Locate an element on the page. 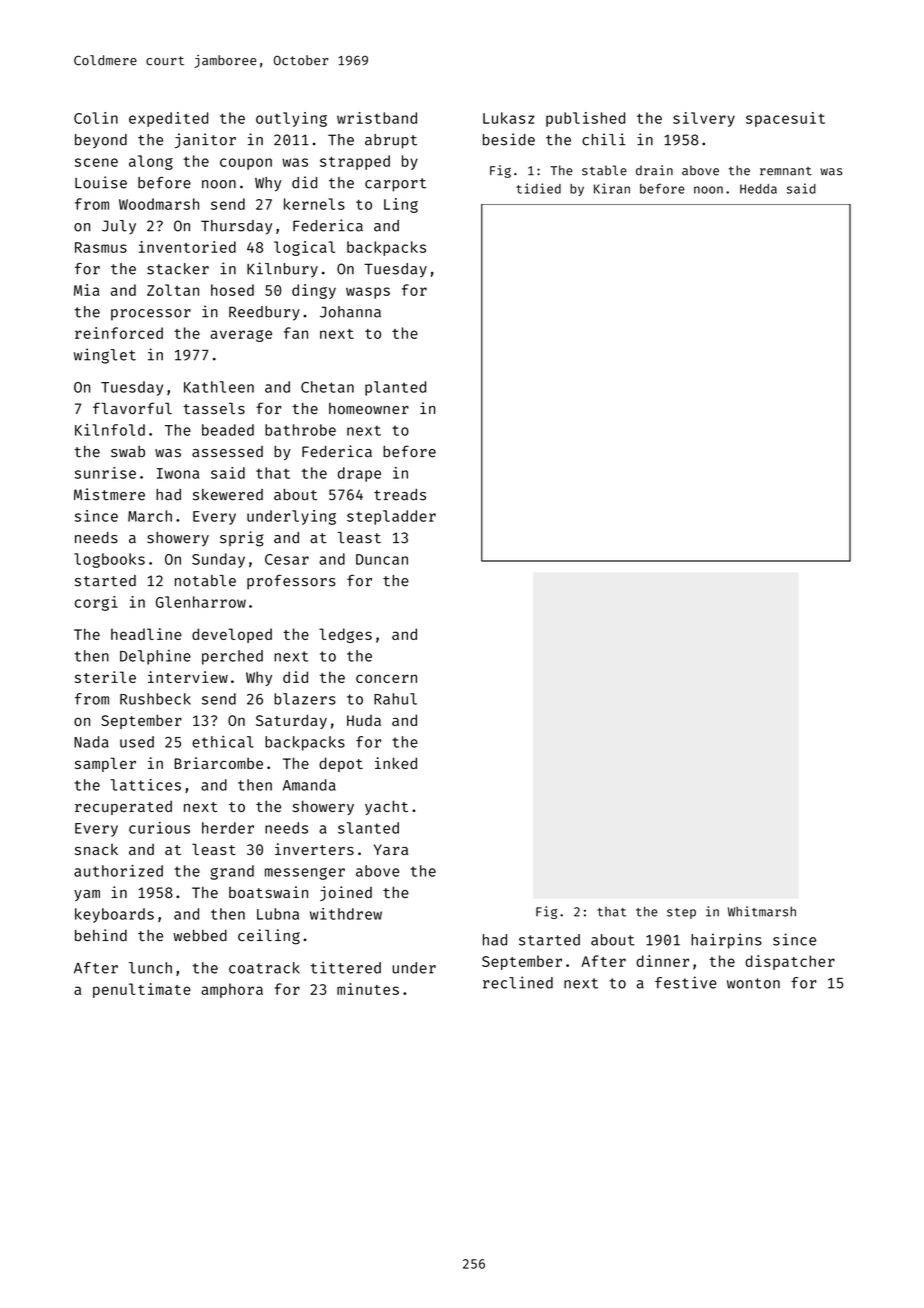 This document has width=924, height=1308. Nada is located at coordinates (91, 742).
